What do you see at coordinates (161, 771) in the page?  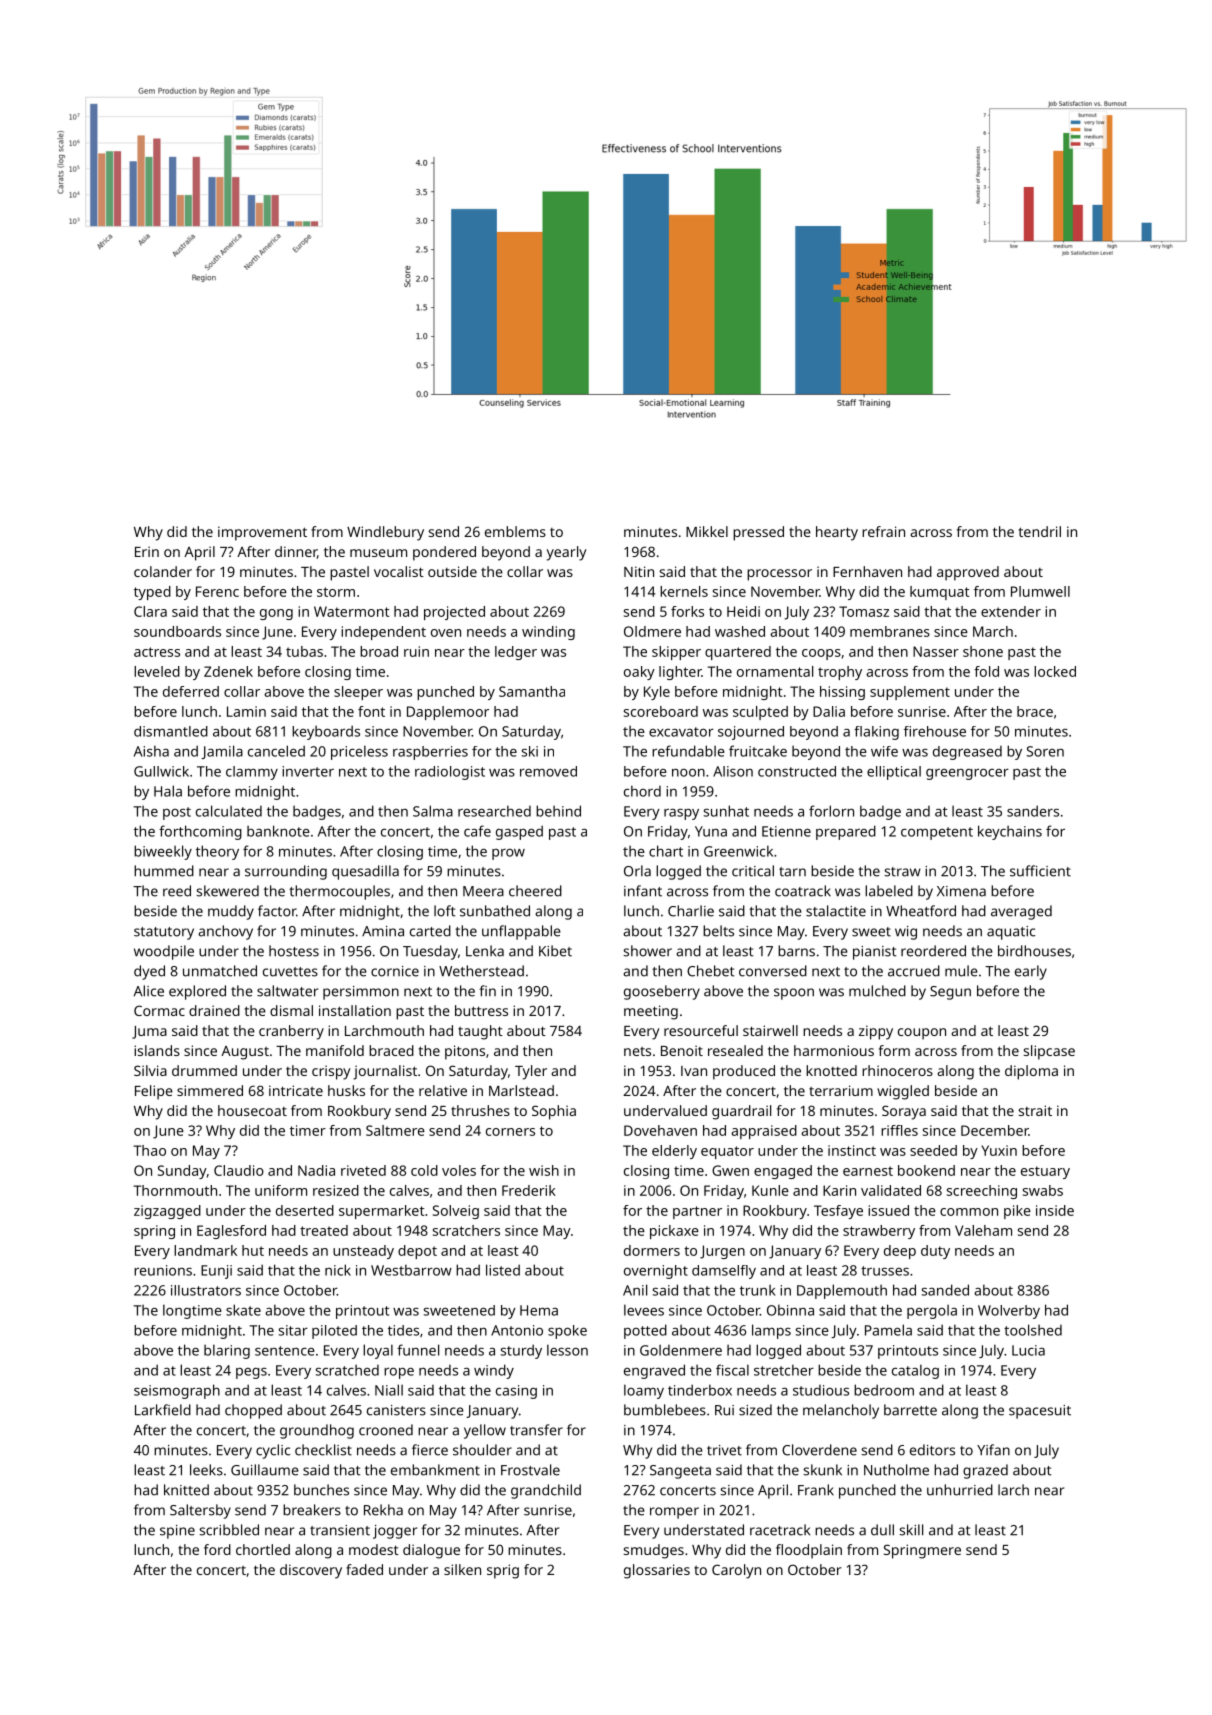 I see `Gullwick` at bounding box center [161, 771].
